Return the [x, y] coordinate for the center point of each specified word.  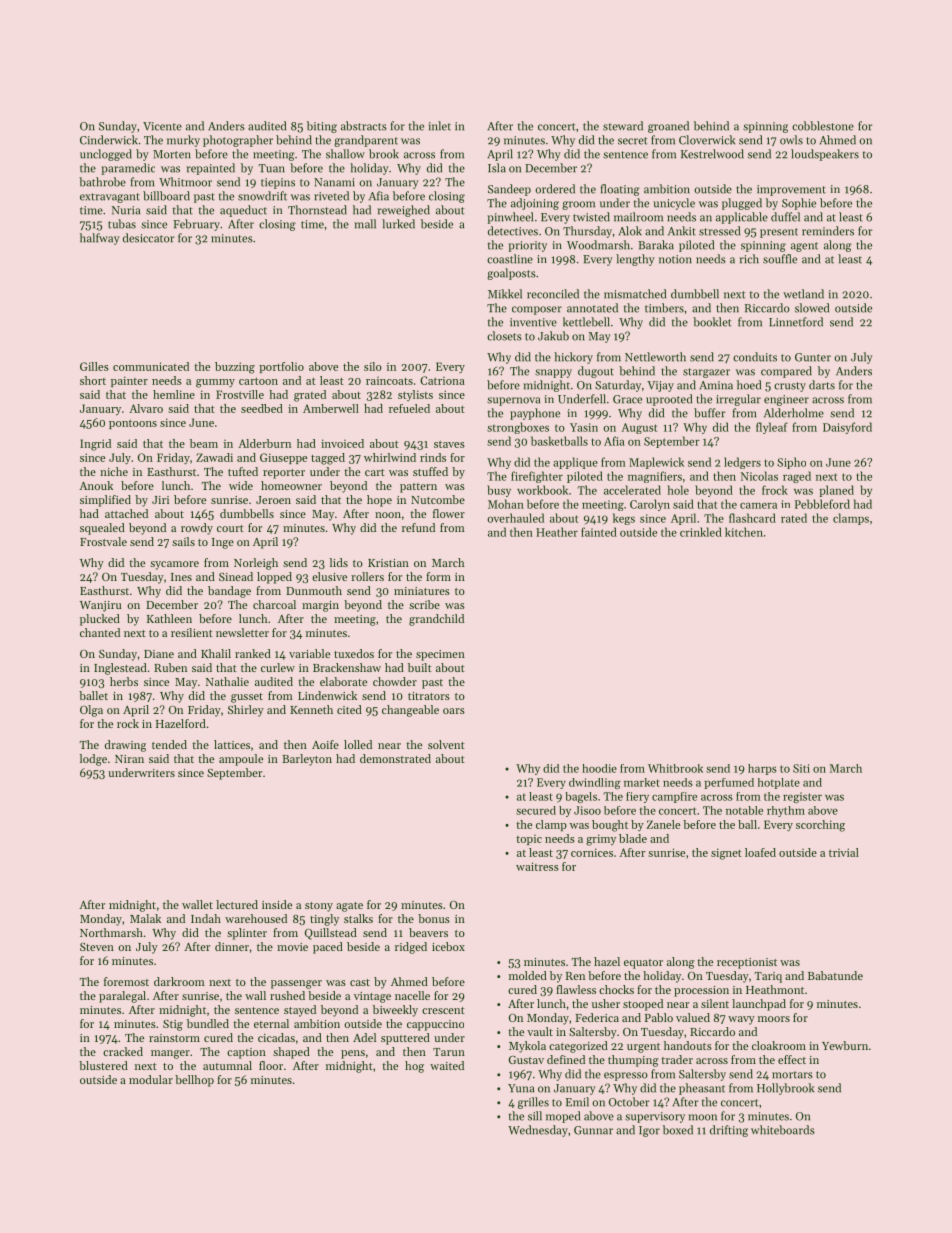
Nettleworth [655, 357]
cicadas [276, 1037]
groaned [668, 127]
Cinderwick [109, 140]
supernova [513, 401]
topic [529, 840]
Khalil [216, 653]
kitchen [744, 532]
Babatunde [835, 975]
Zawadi [214, 457]
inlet [439, 126]
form [438, 576]
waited [447, 1065]
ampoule [241, 760]
